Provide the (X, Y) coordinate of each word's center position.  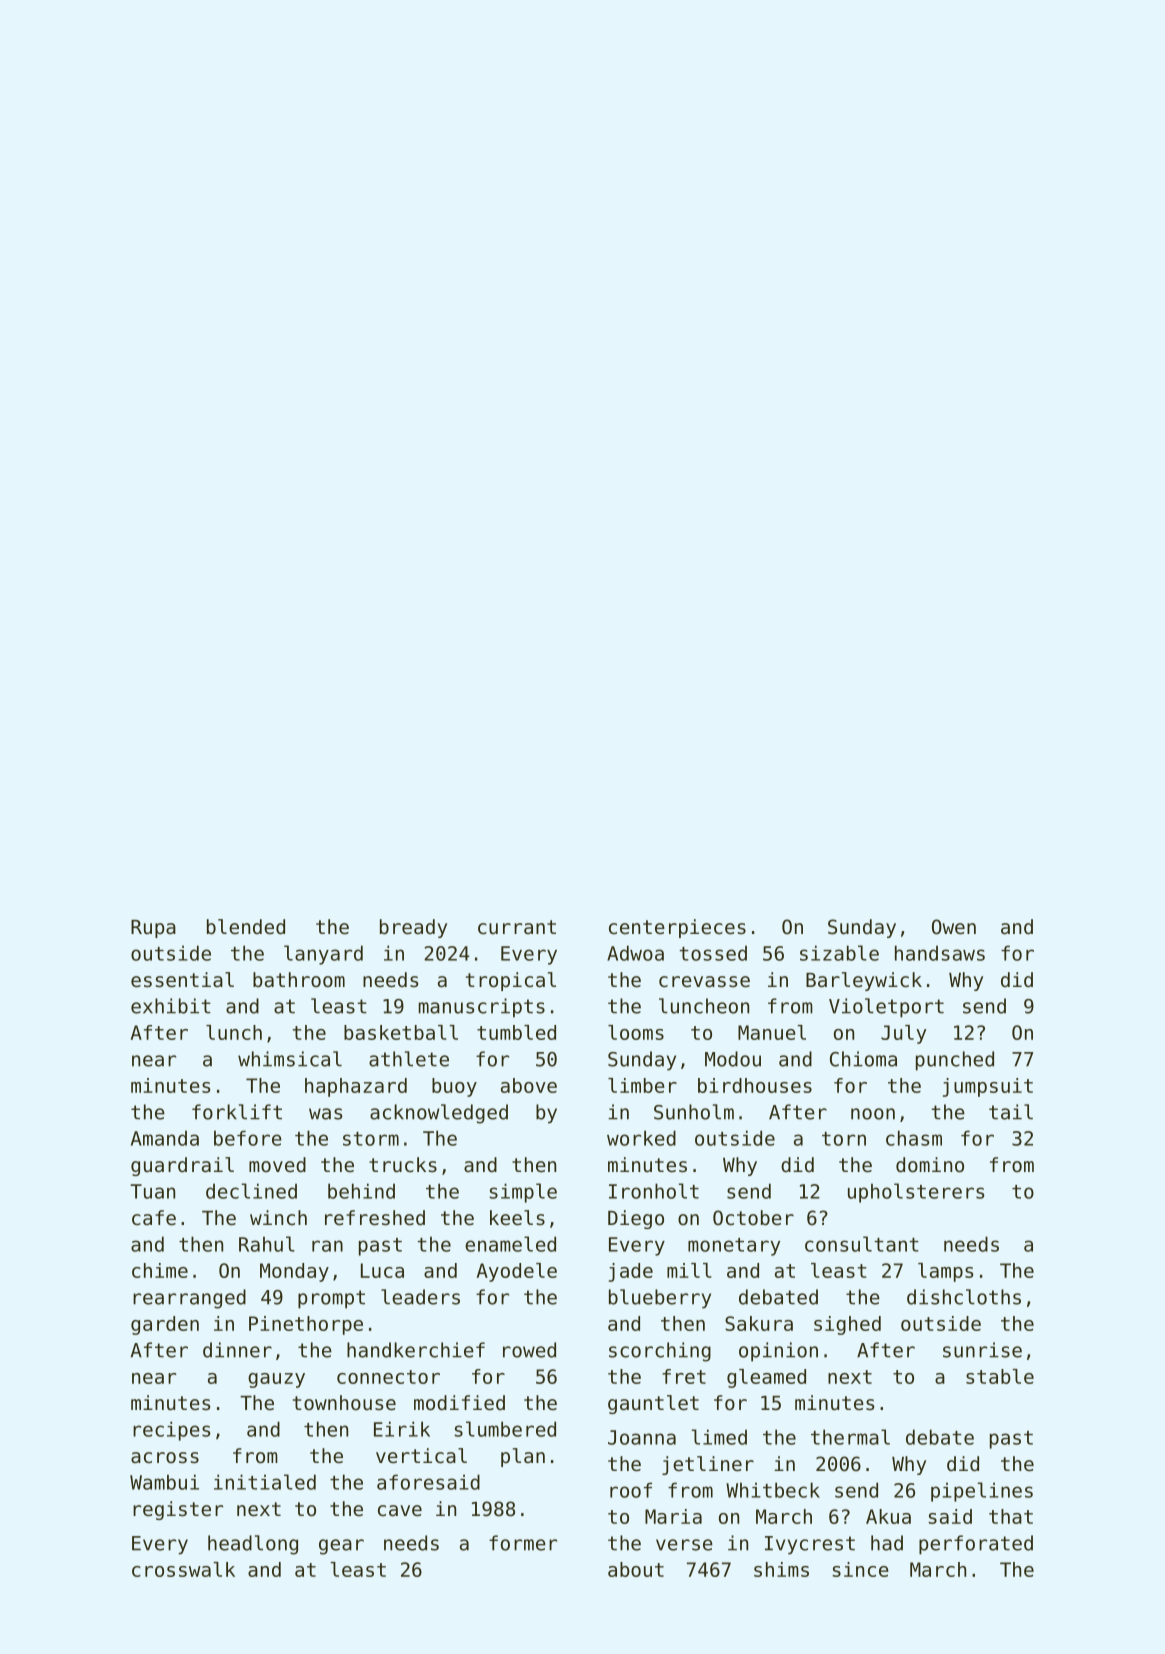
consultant (862, 1244)
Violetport (886, 1008)
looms (636, 1032)
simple (523, 1193)
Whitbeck (773, 1490)
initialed (265, 1482)
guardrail (182, 1166)
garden (165, 1325)
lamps (945, 1272)
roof (631, 1490)
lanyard (323, 955)
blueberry (660, 1299)
